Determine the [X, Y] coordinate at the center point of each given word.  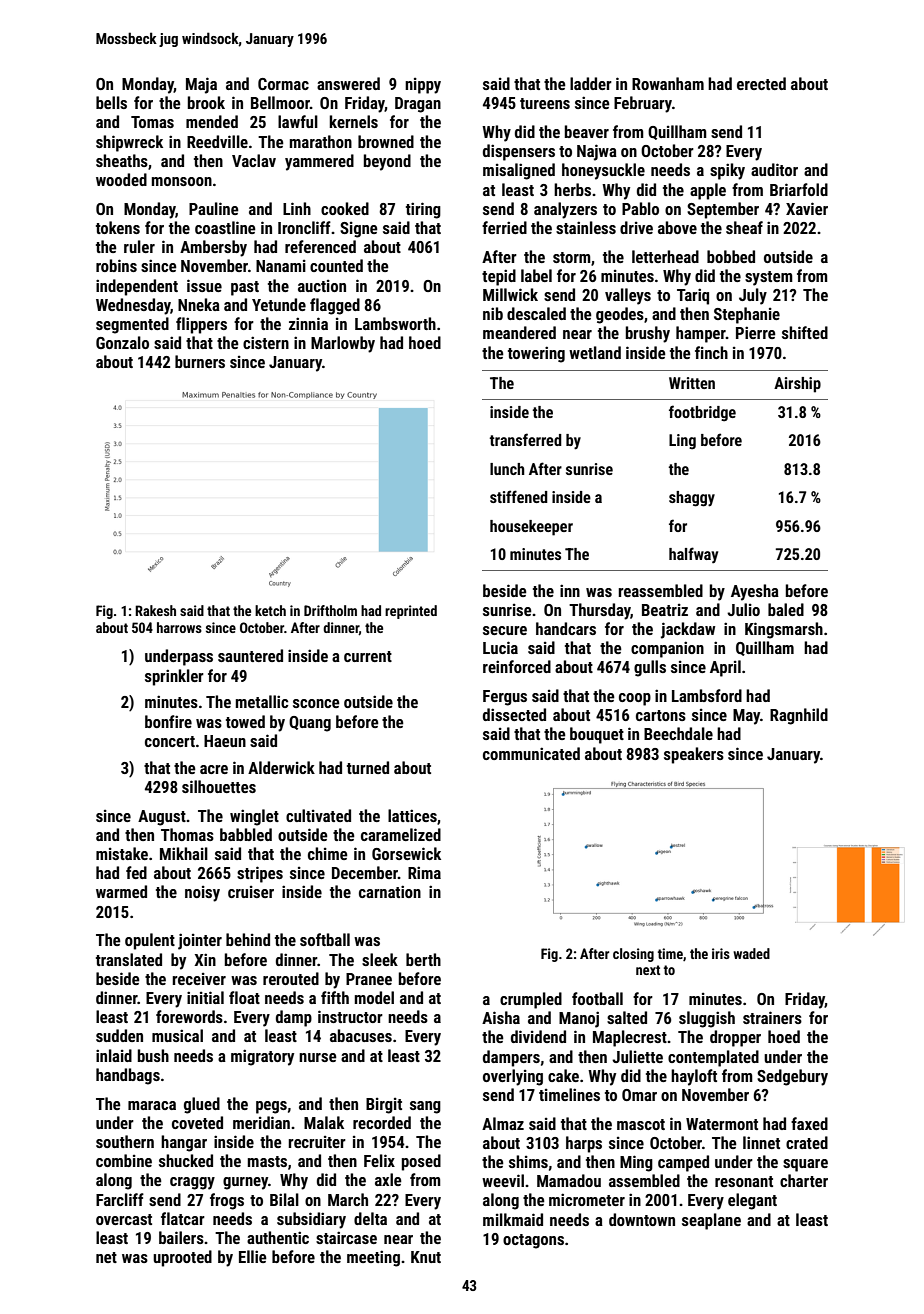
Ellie [253, 1256]
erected [761, 83]
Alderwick [281, 767]
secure [505, 630]
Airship [797, 385]
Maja [201, 85]
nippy [423, 86]
